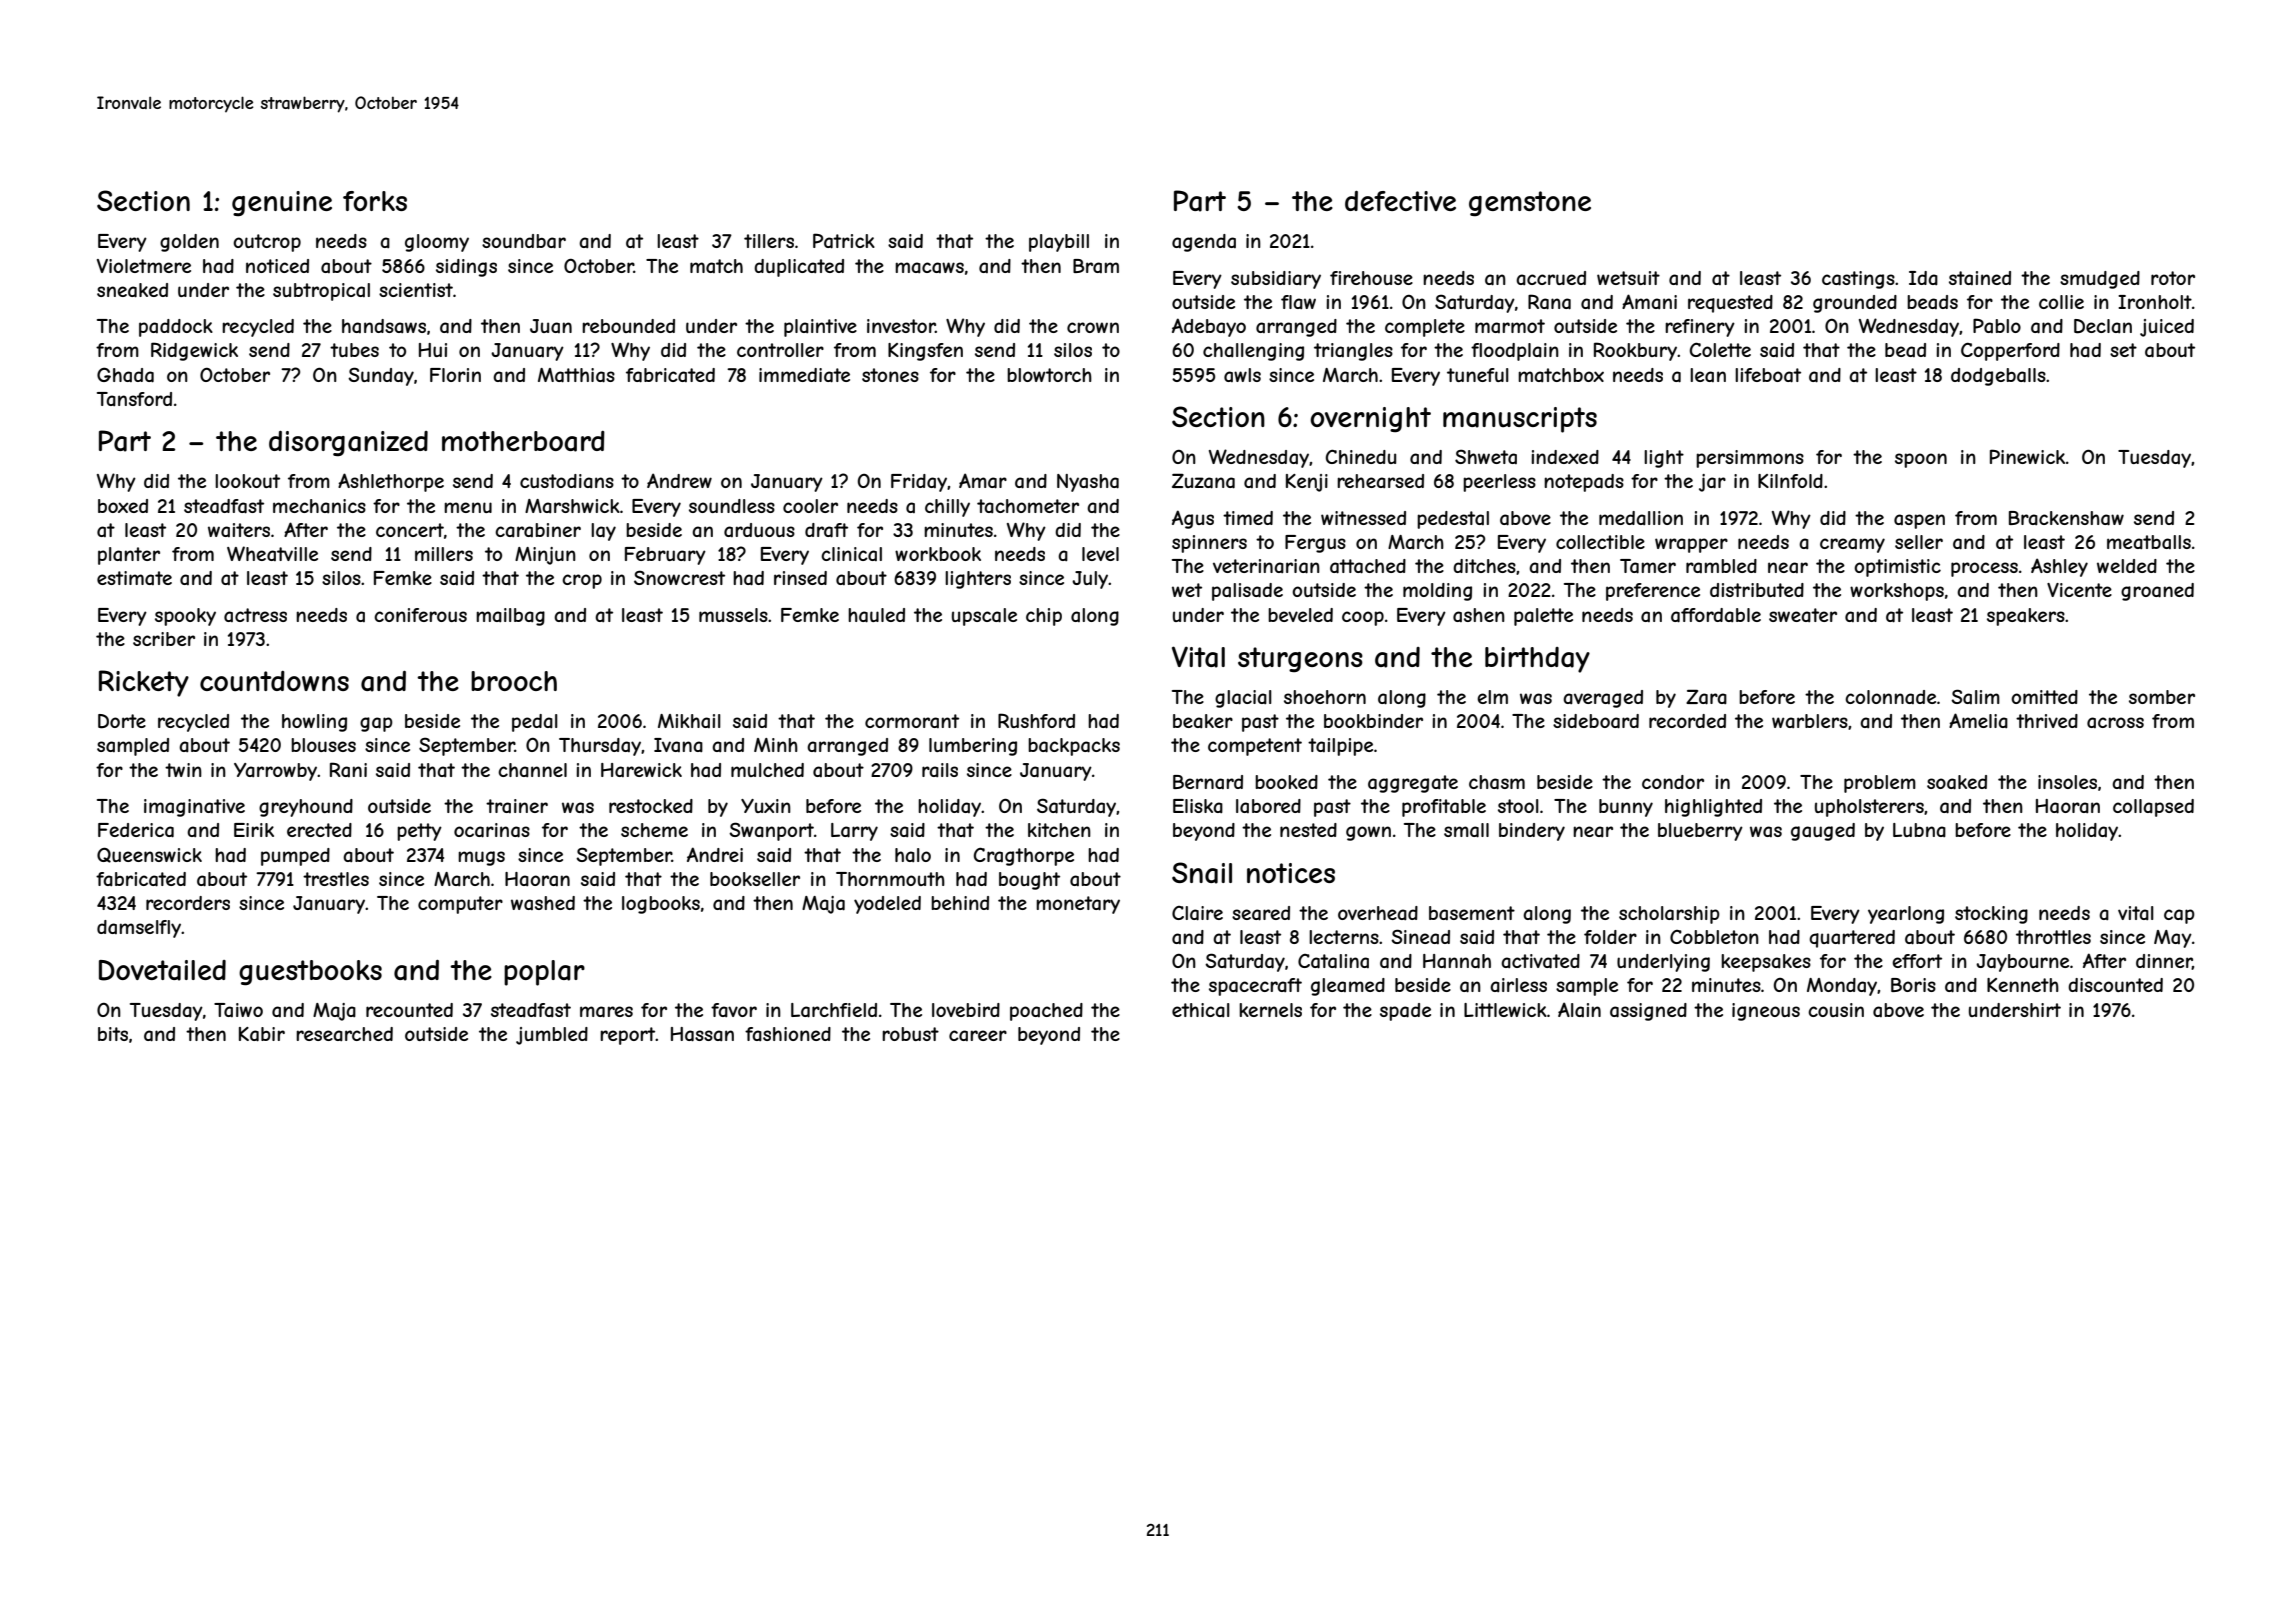 The width and height of the page is (2292, 1620). I want to click on coop, so click(1363, 618).
